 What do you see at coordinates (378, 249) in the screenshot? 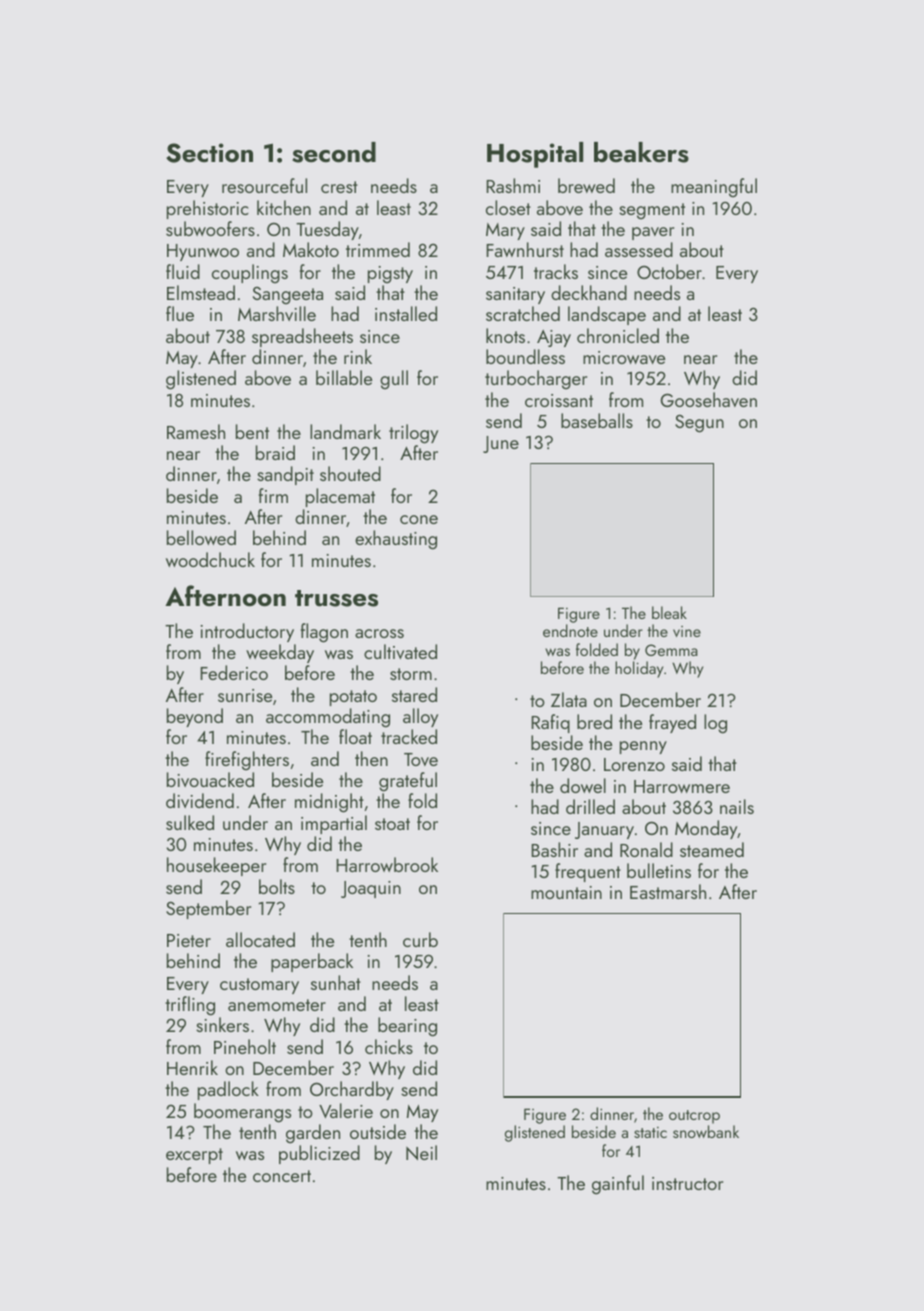
I see `trimmed` at bounding box center [378, 249].
